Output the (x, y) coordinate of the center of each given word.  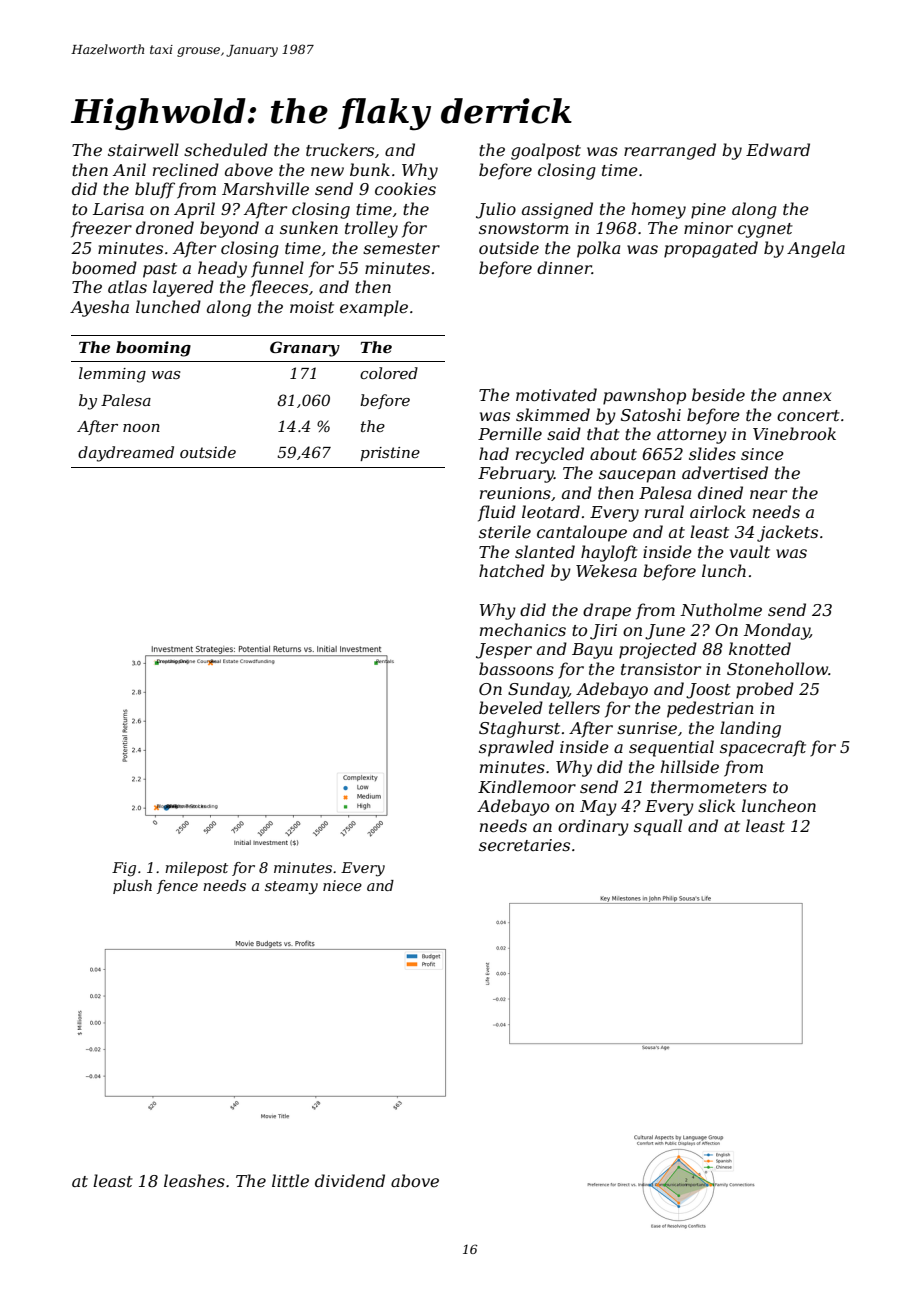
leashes (194, 1180)
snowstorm (524, 228)
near (768, 494)
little (290, 1180)
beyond (229, 229)
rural (664, 511)
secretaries (524, 845)
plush (132, 887)
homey (659, 210)
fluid (497, 513)
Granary (305, 349)
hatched (512, 570)
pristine (390, 454)
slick (716, 805)
